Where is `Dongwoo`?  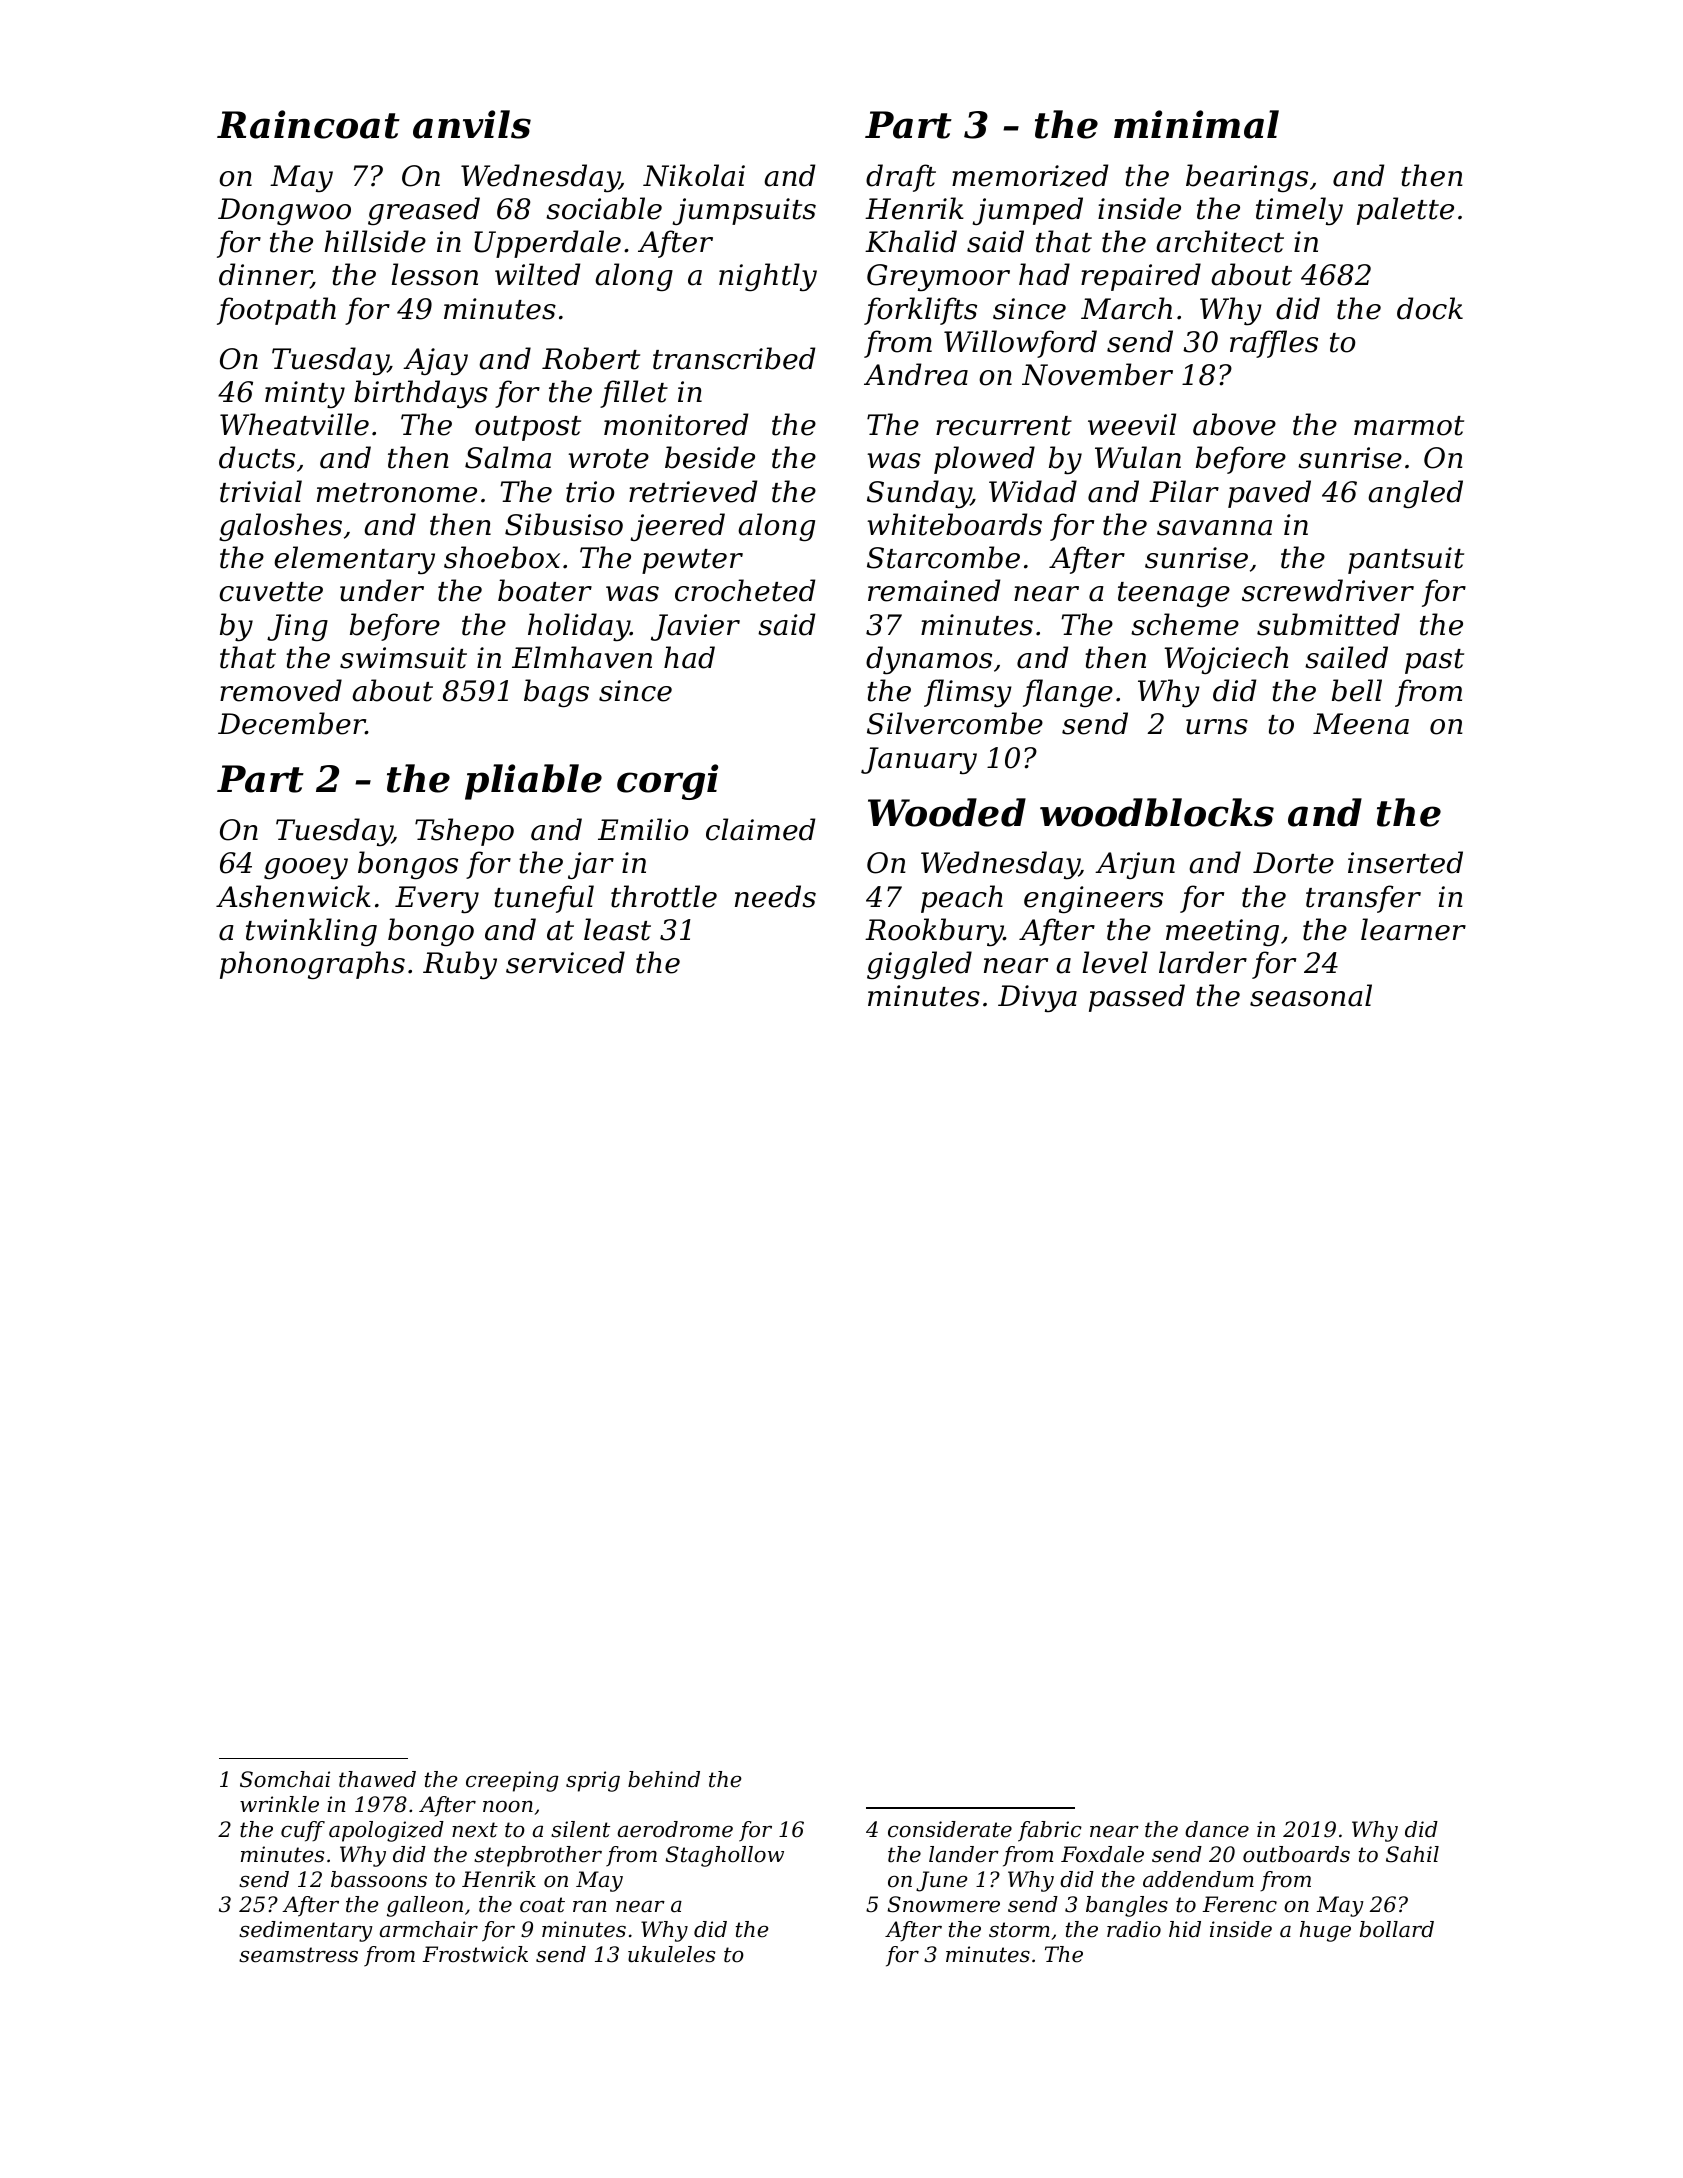
Dongwoo is located at coordinates (284, 211).
